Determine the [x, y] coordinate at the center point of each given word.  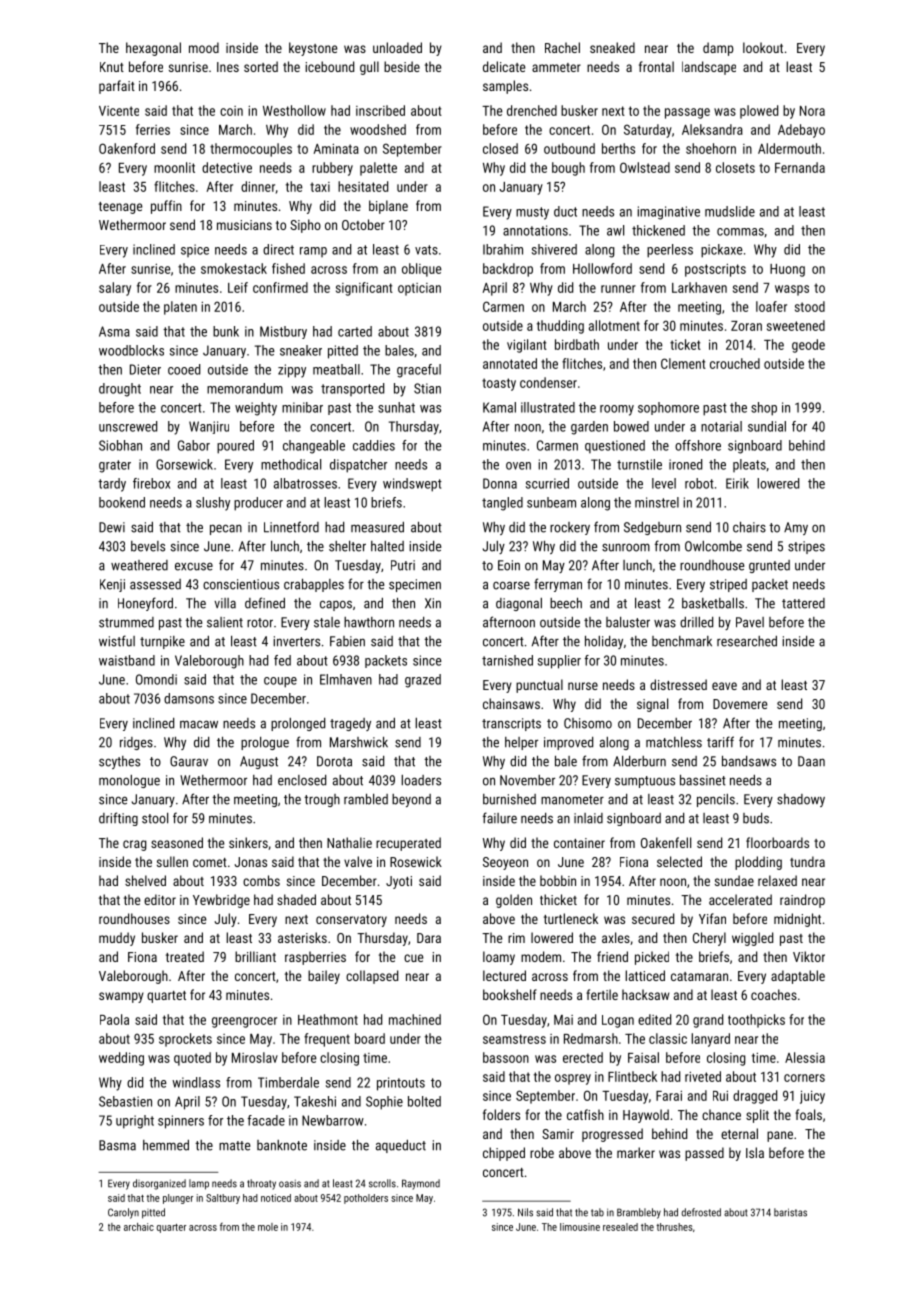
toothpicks [756, 1021]
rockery [570, 528]
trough [322, 800]
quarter [171, 1228]
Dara [429, 938]
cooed [184, 369]
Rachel [562, 47]
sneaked [612, 47]
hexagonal [153, 49]
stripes [806, 547]
